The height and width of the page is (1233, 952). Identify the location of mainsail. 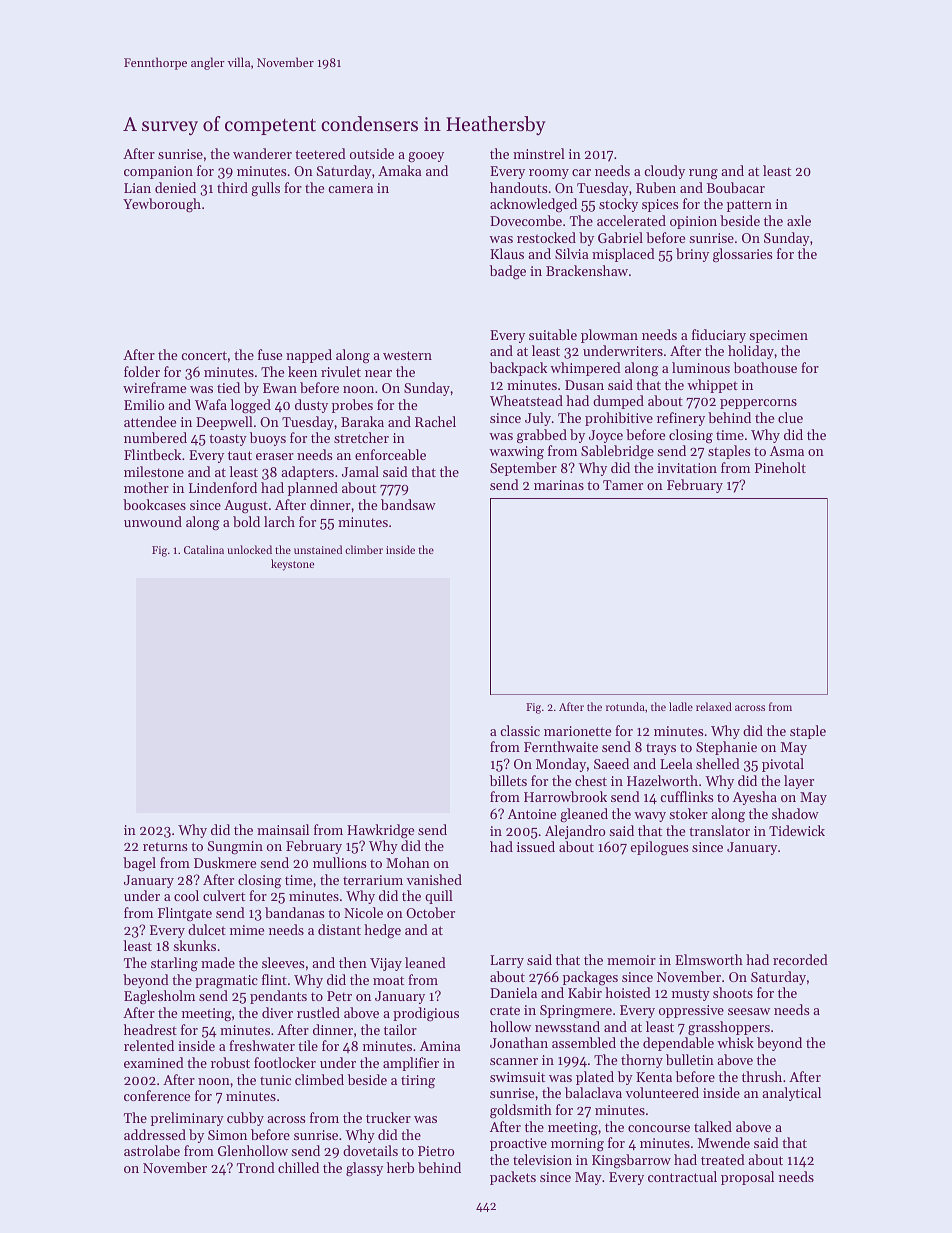
(283, 829).
